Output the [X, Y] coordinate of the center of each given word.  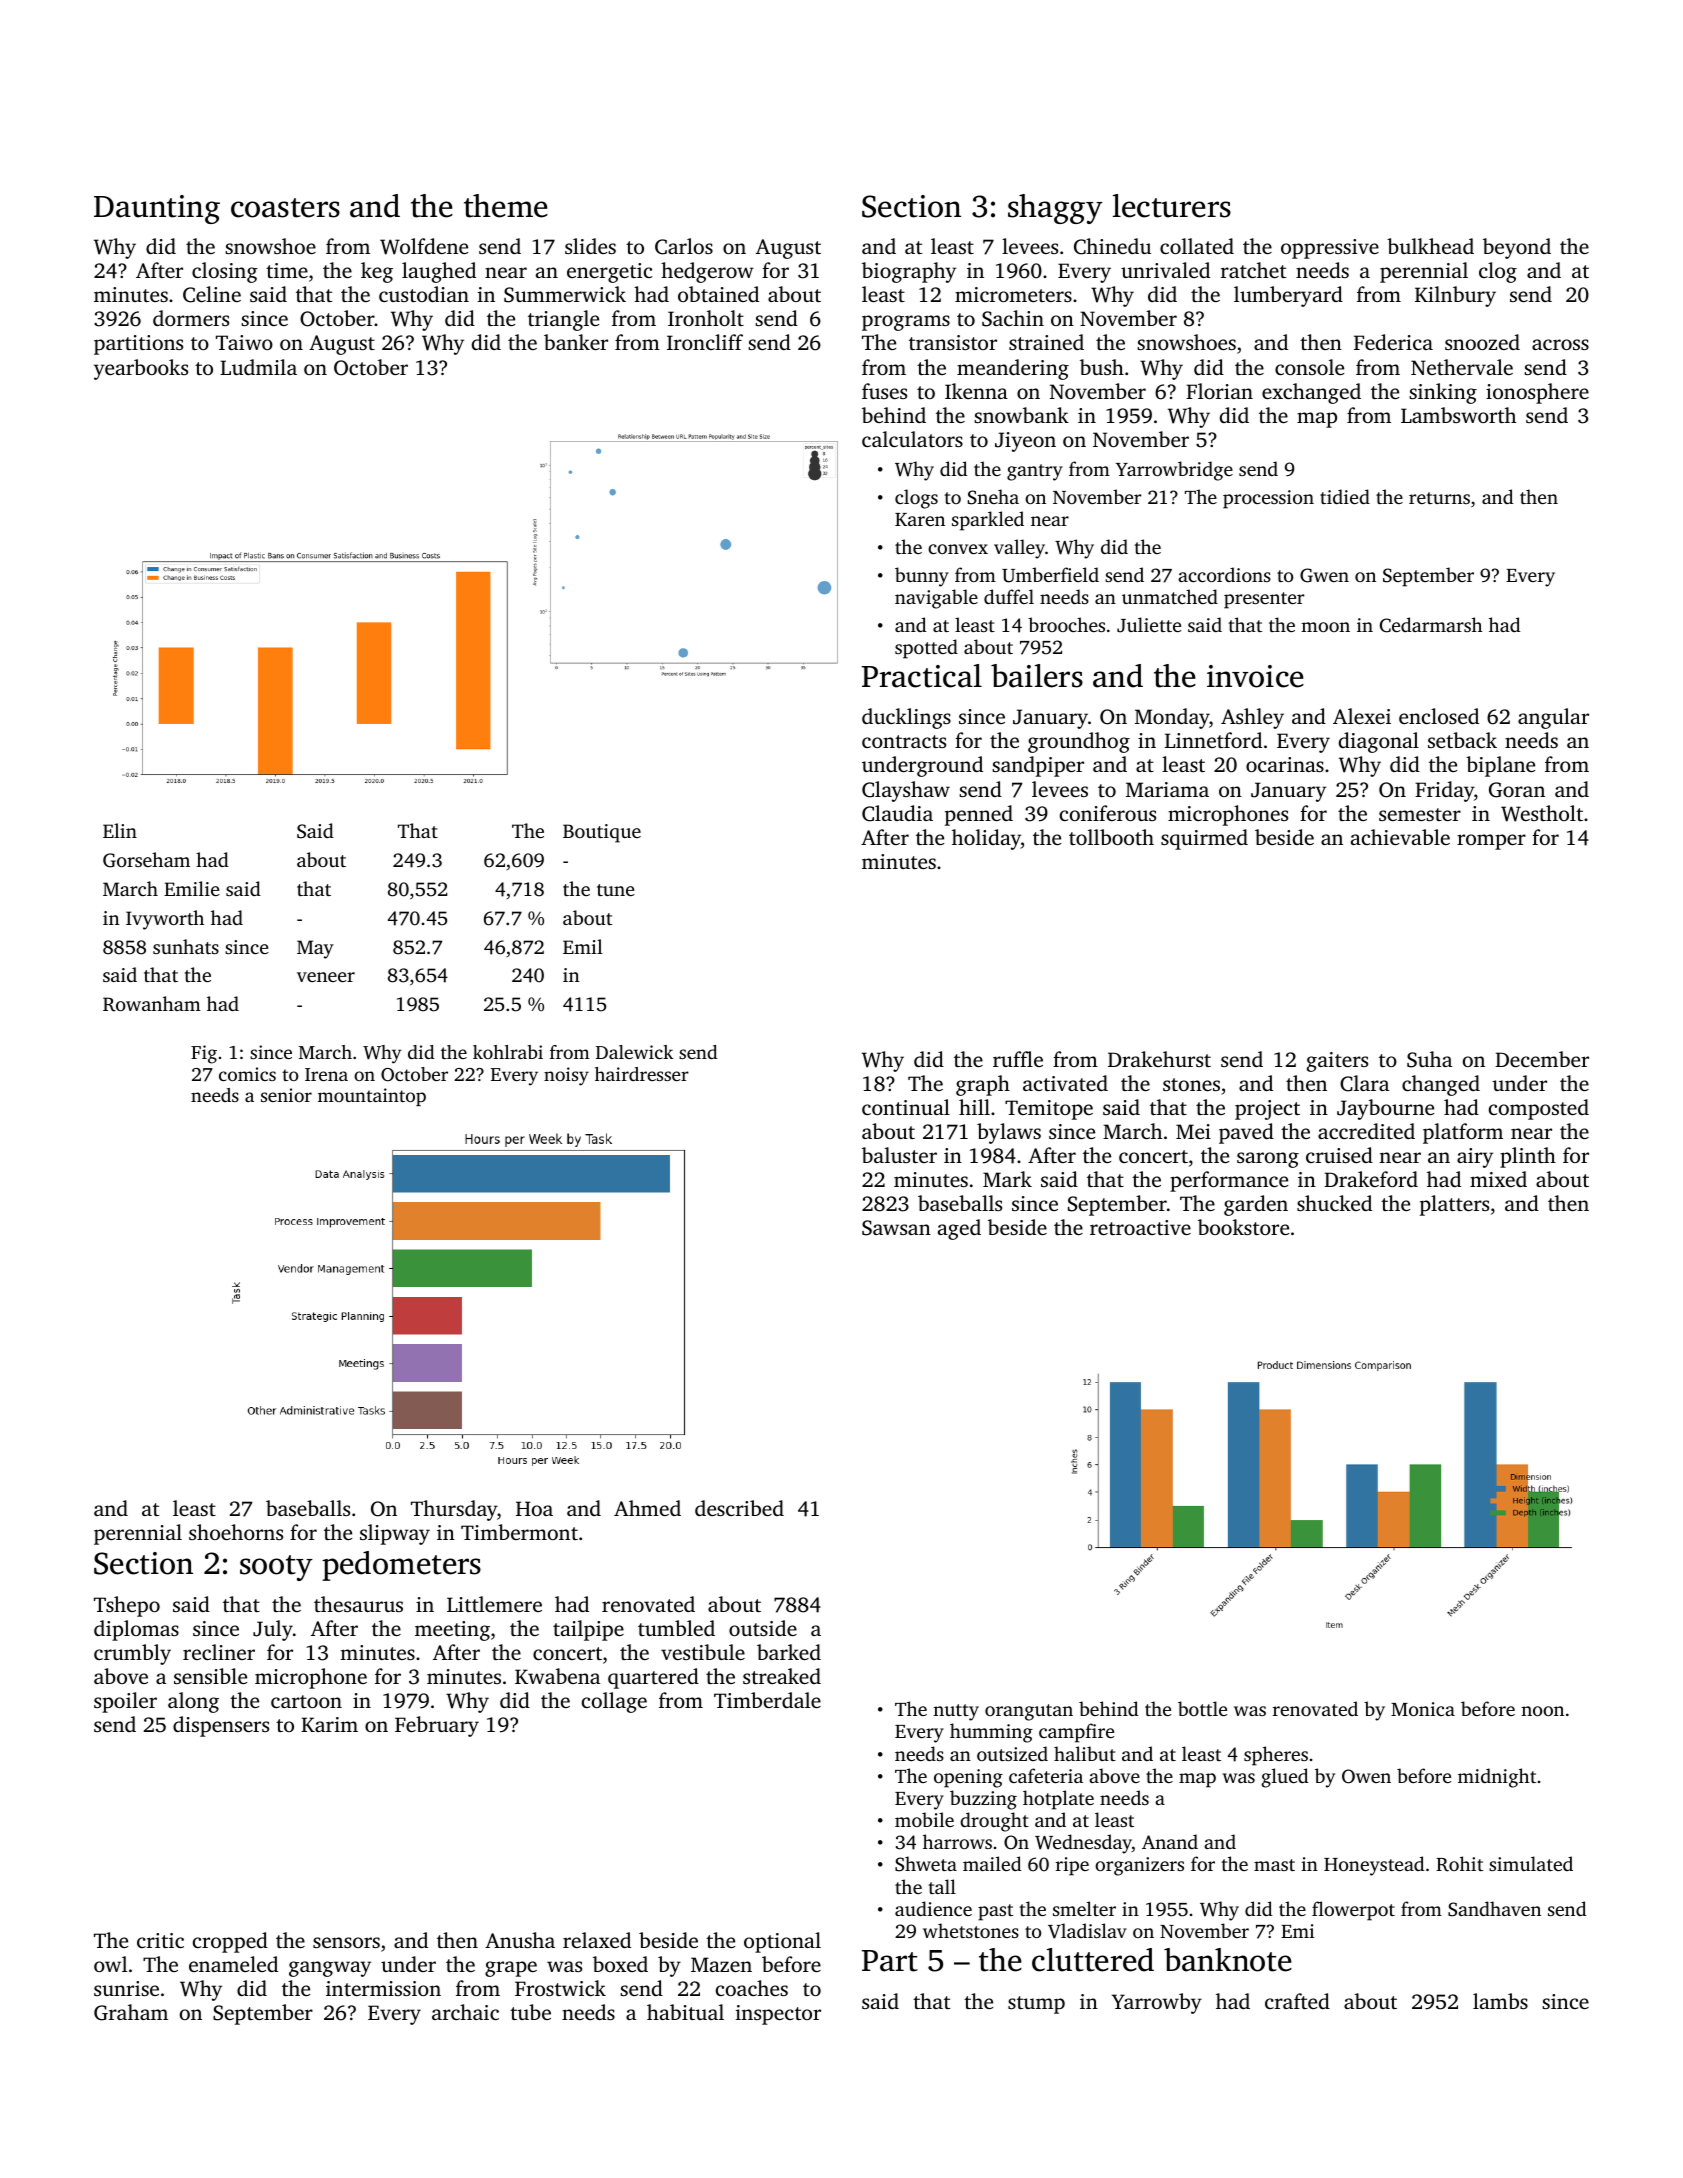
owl [110, 1964]
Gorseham [146, 860]
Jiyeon [1025, 442]
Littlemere [494, 1604]
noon [1542, 1711]
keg [377, 272]
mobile [924, 1819]
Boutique [602, 833]
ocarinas [1285, 764]
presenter [1264, 600]
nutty [956, 1712]
